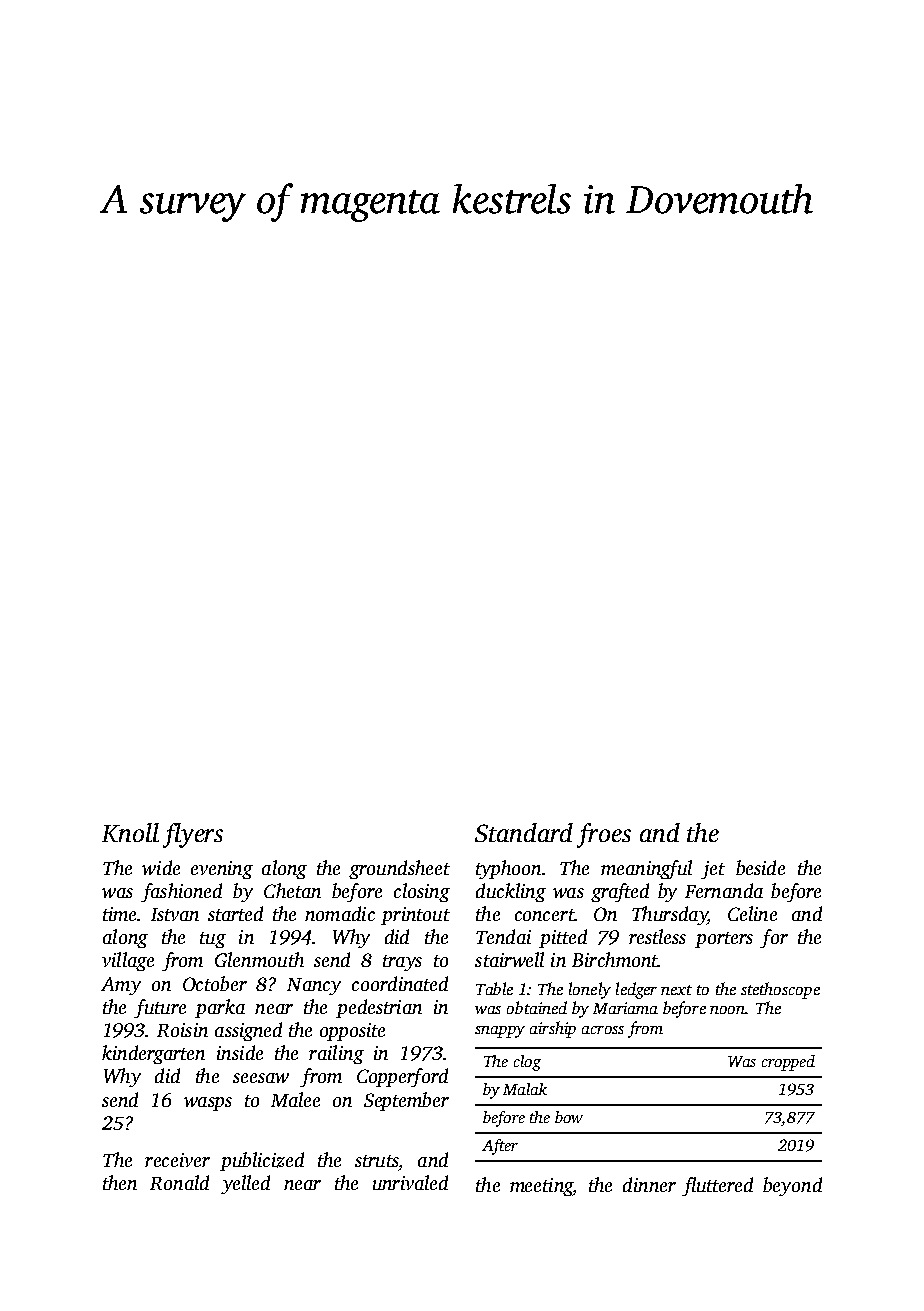 This page has width=924, height=1311. What do you see at coordinates (130, 832) in the page?
I see `Knoll` at bounding box center [130, 832].
